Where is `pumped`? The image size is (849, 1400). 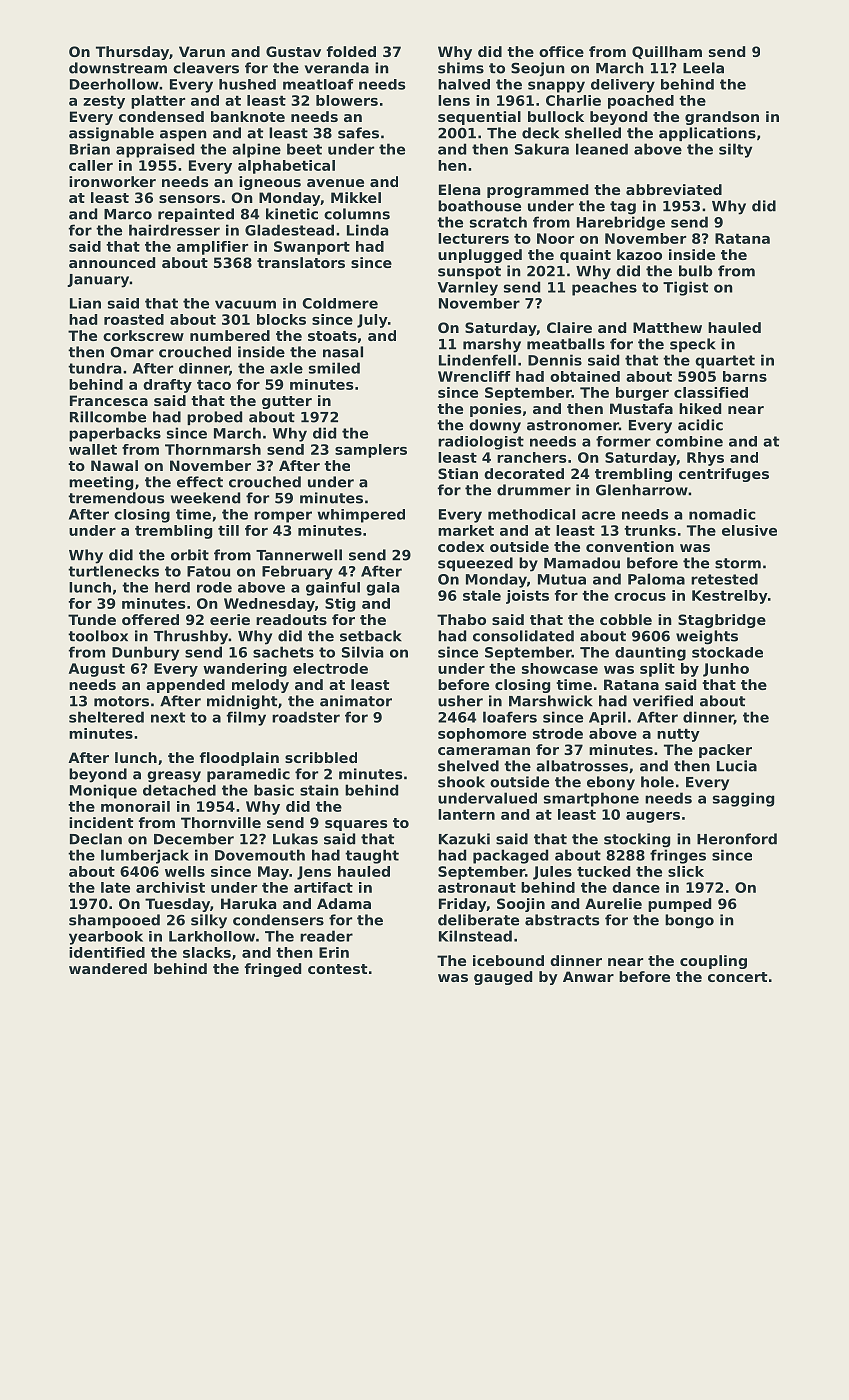 pumped is located at coordinates (679, 905).
